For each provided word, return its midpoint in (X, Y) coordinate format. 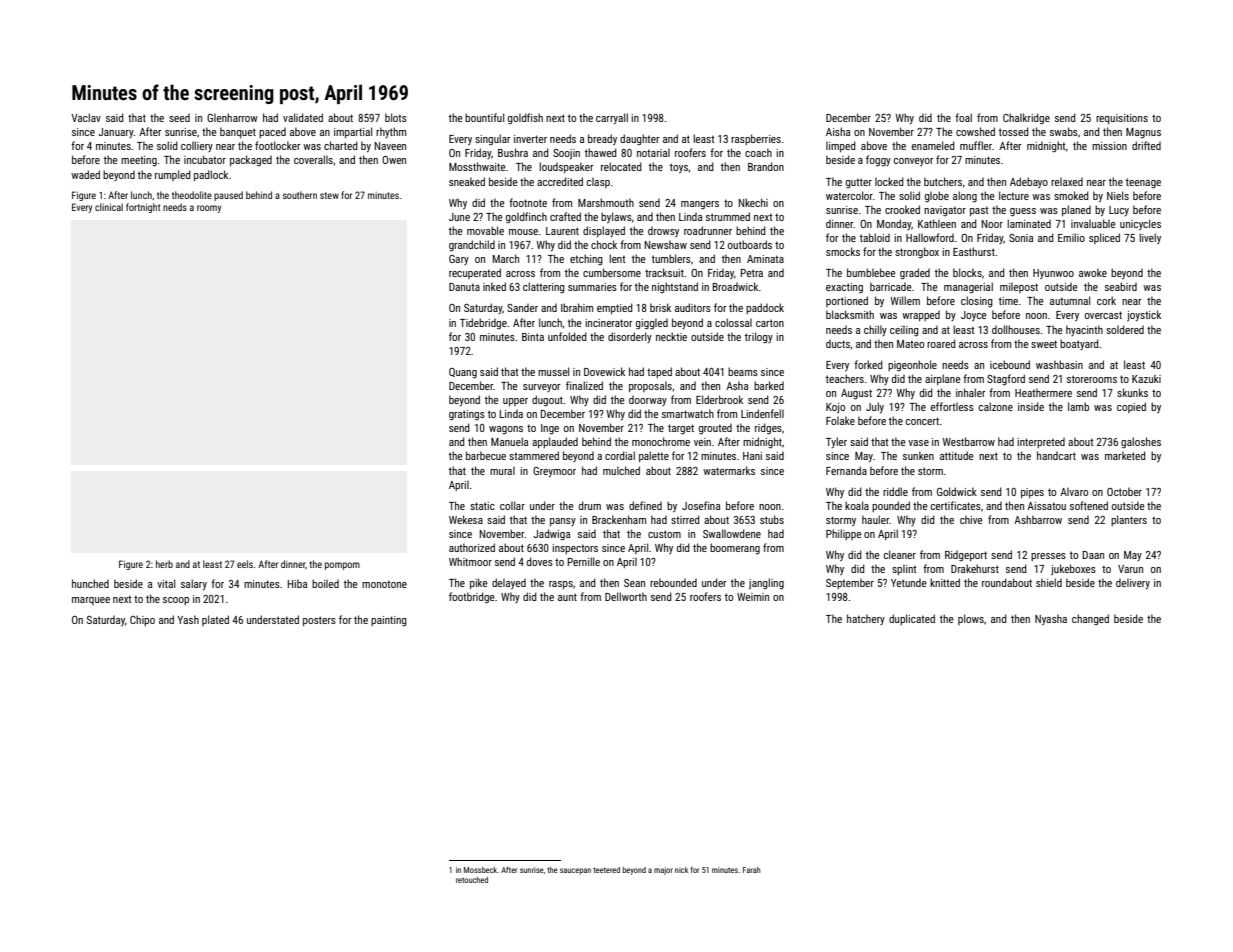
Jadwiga (551, 535)
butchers (943, 181)
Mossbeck (480, 870)
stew (329, 195)
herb (164, 564)
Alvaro (1074, 491)
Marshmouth (606, 202)
